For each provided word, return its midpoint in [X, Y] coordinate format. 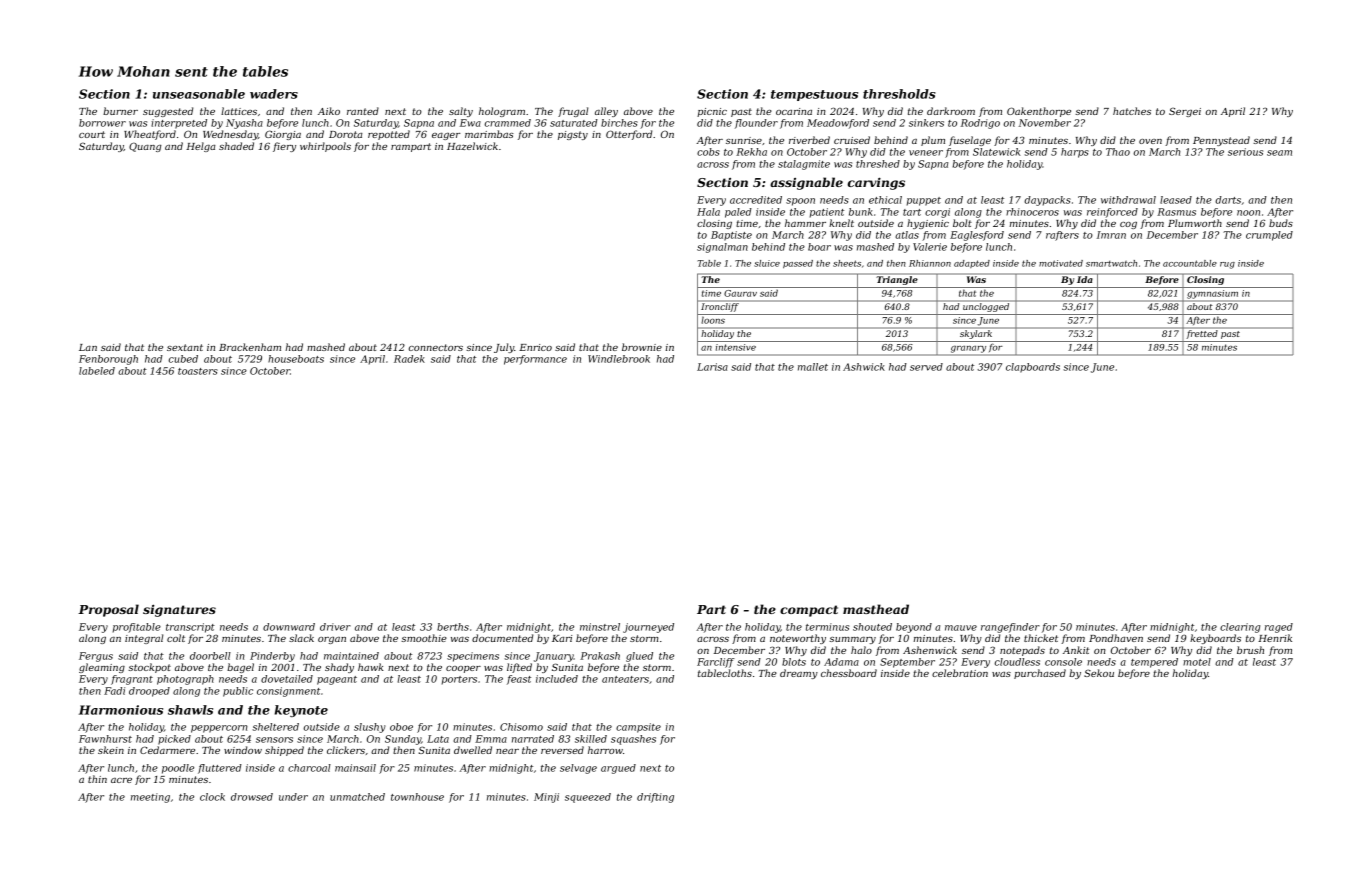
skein [111, 750]
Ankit [1076, 650]
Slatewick [997, 152]
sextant [185, 347]
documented [502, 638]
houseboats [296, 359]
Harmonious [121, 710]
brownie [642, 347]
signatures [179, 610]
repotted [389, 135]
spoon [800, 202]
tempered [1154, 663]
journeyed [648, 628]
